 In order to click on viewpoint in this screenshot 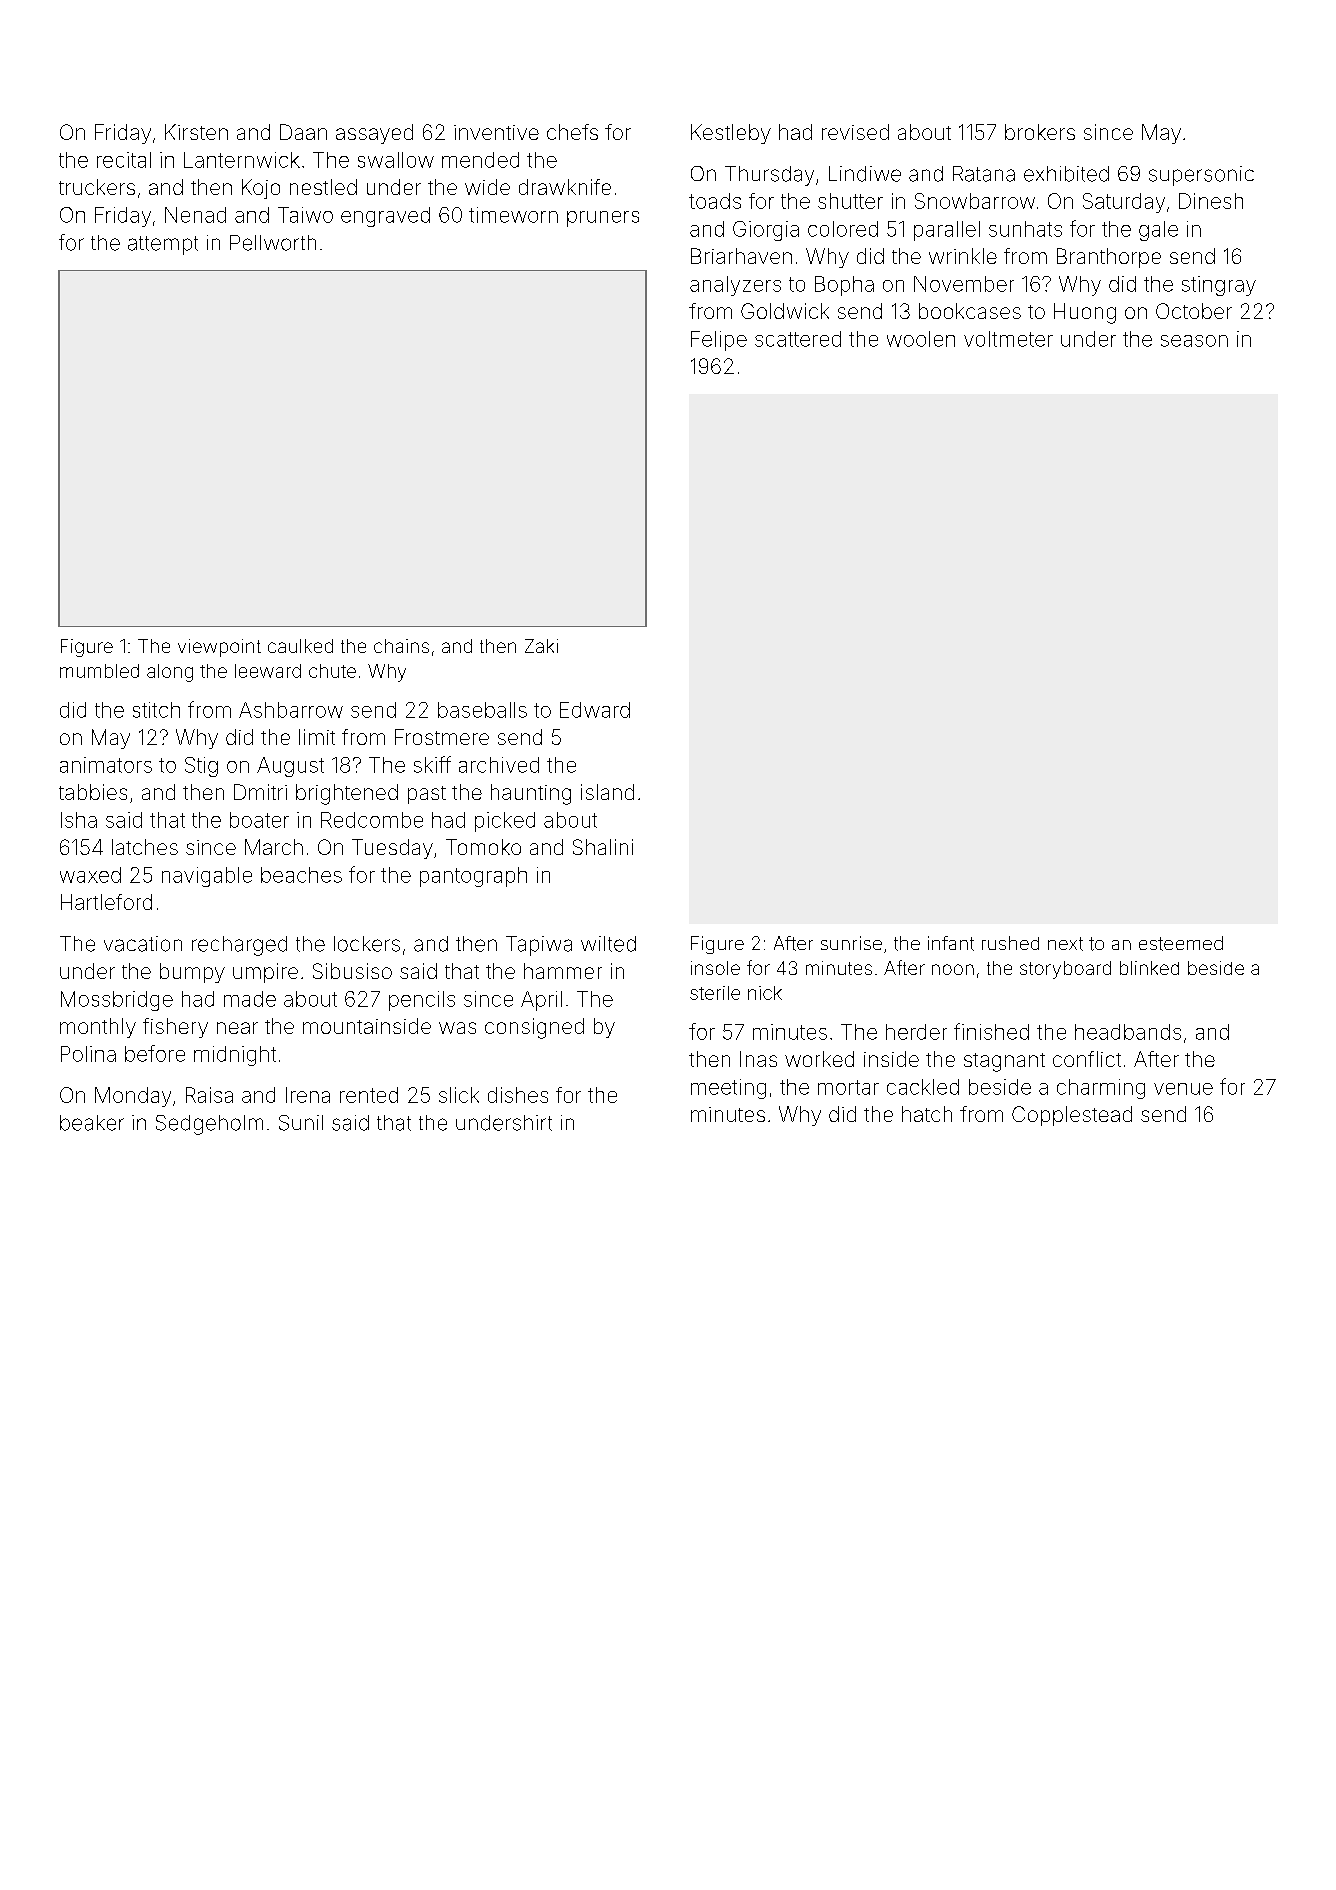, I will do `click(219, 648)`.
